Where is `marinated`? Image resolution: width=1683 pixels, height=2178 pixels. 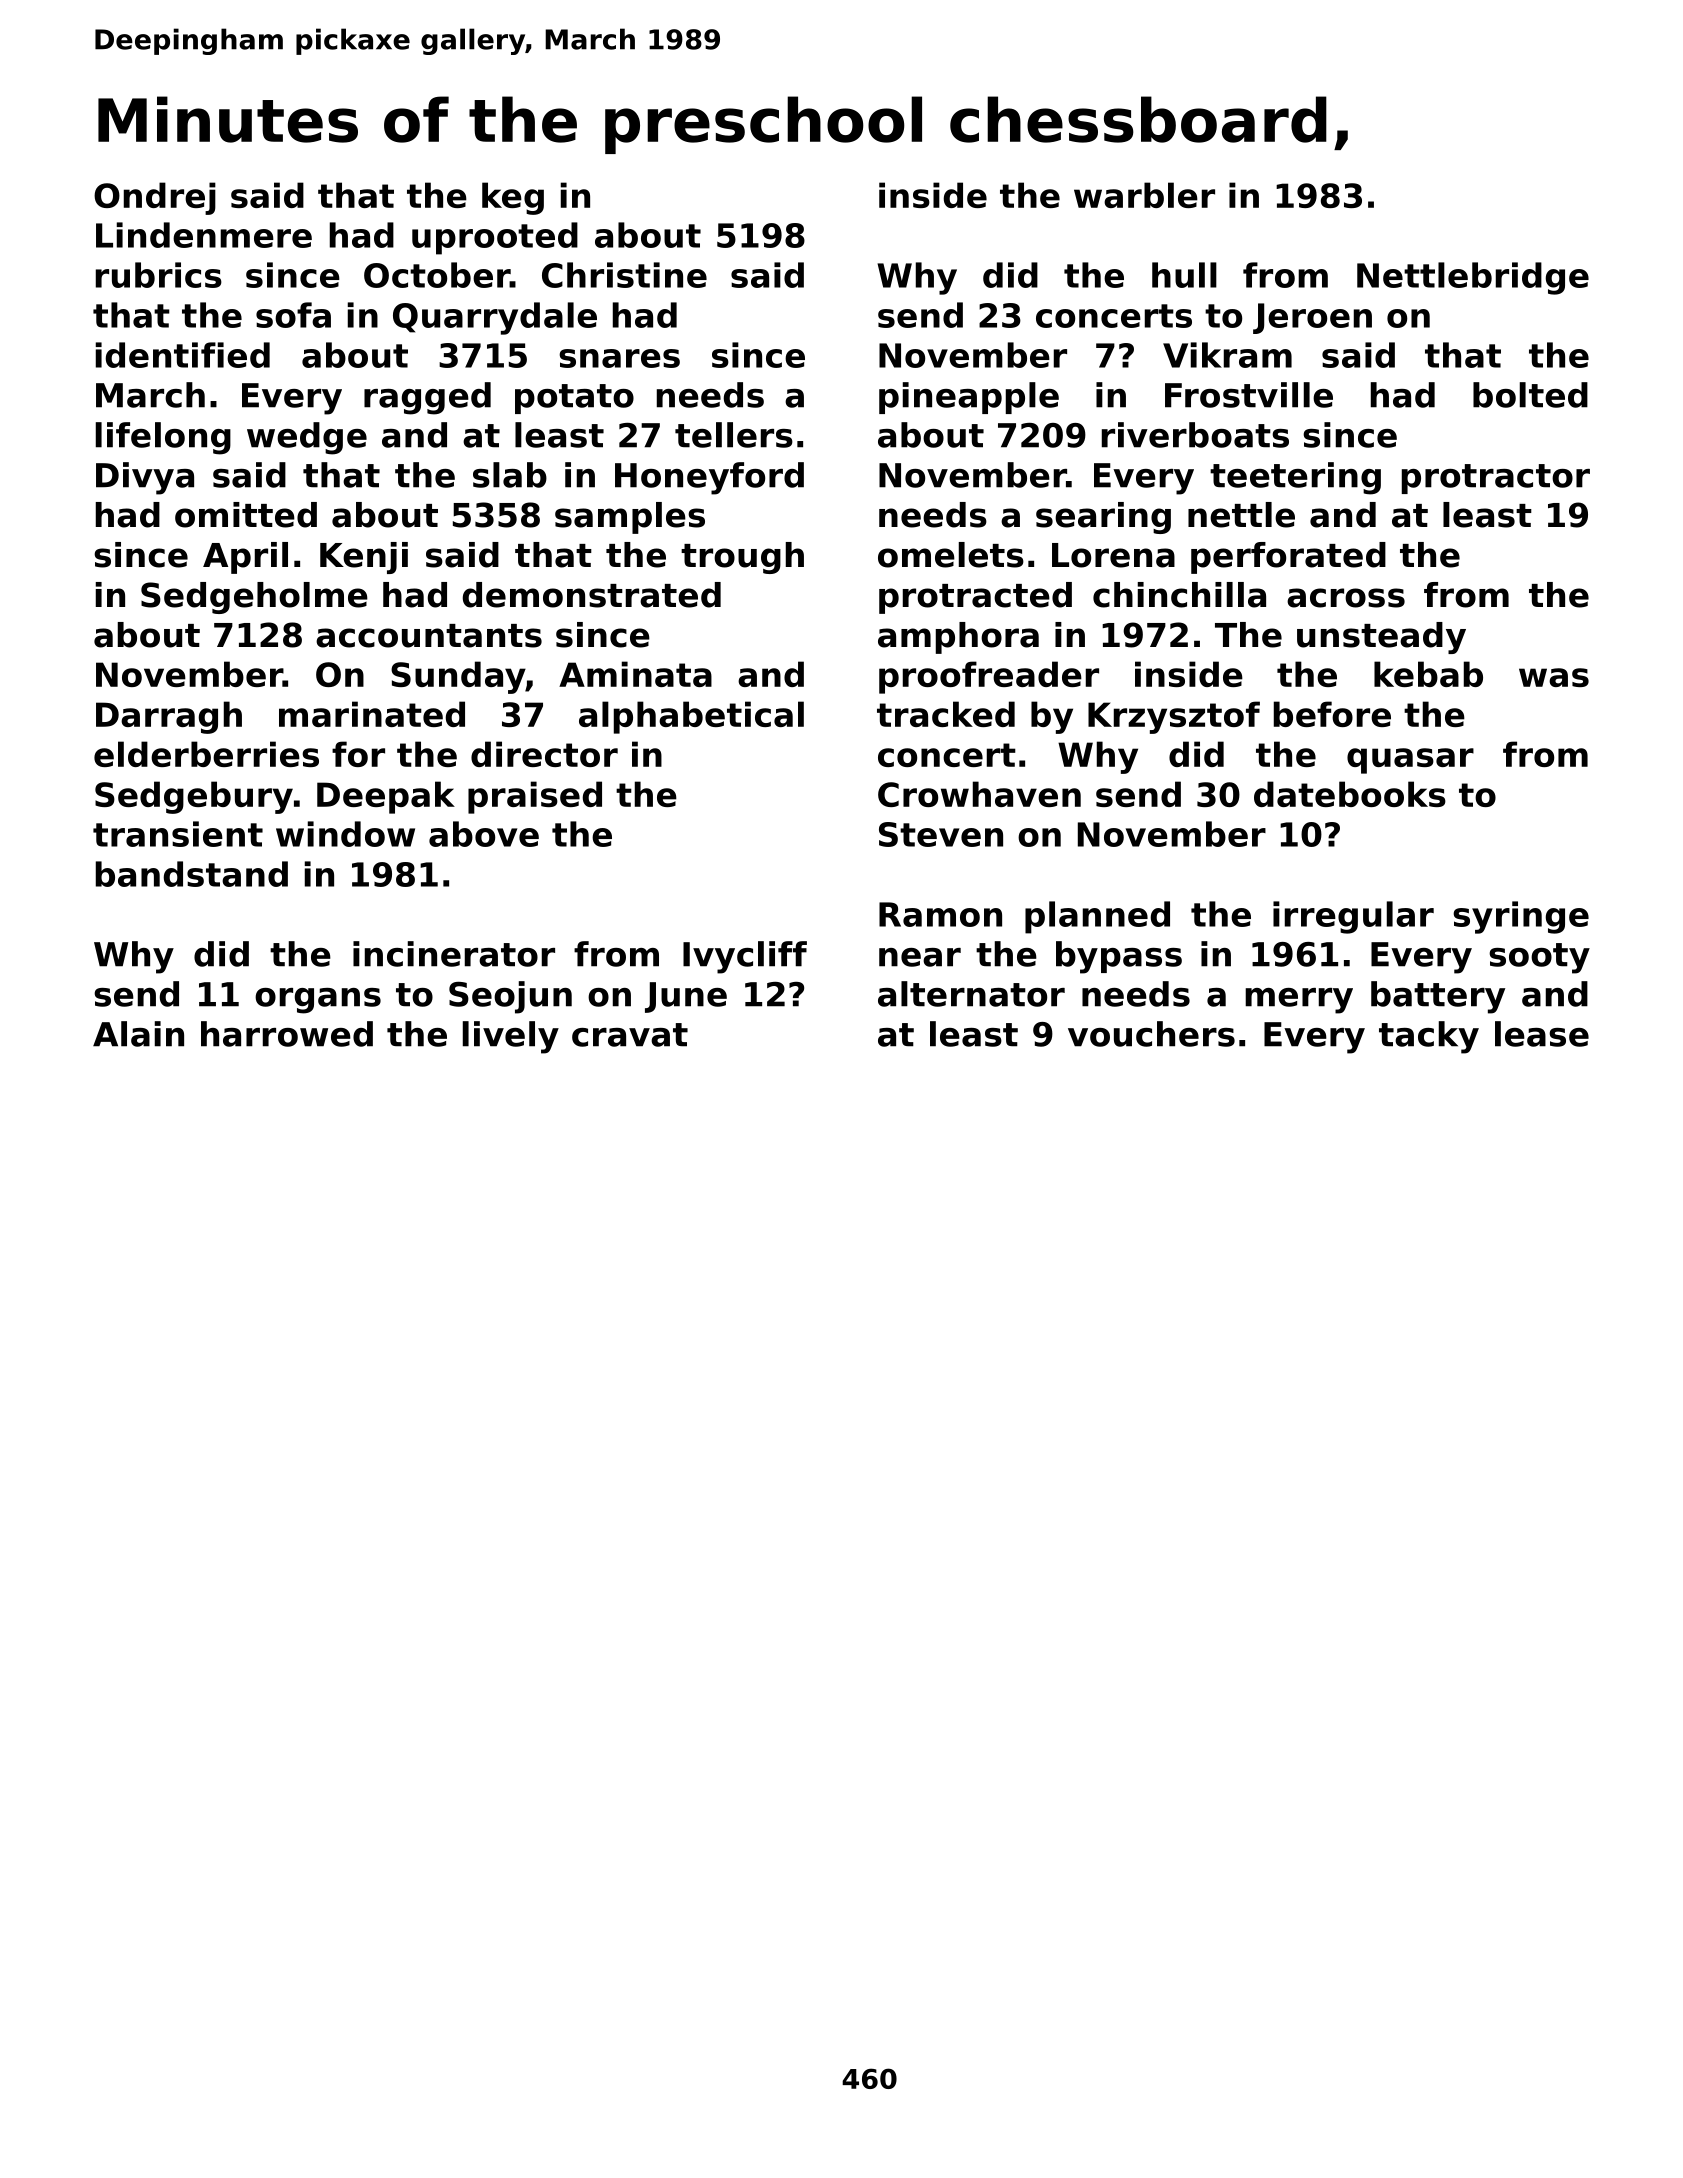
marinated is located at coordinates (372, 714).
